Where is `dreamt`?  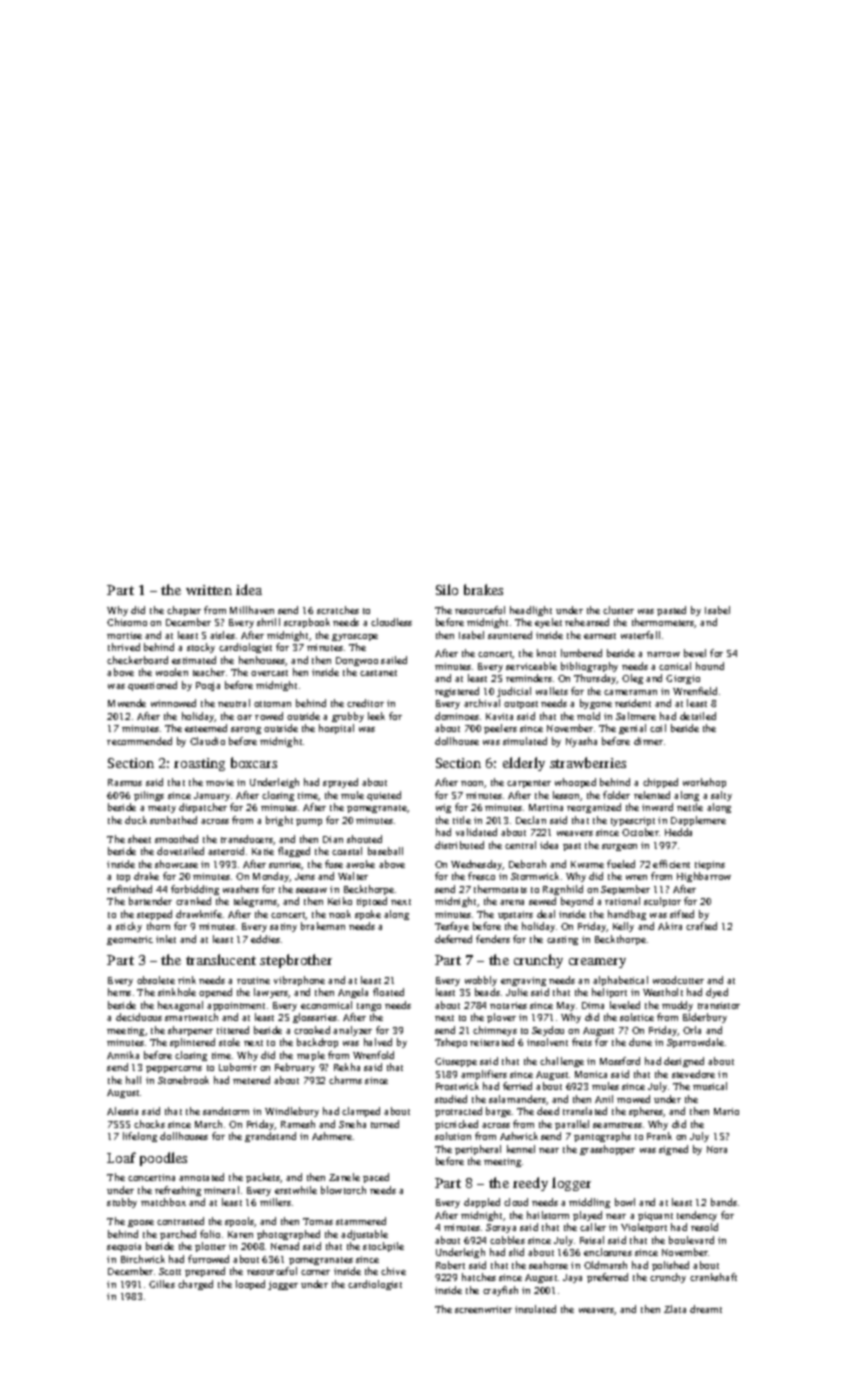 dreamt is located at coordinates (706, 1309).
